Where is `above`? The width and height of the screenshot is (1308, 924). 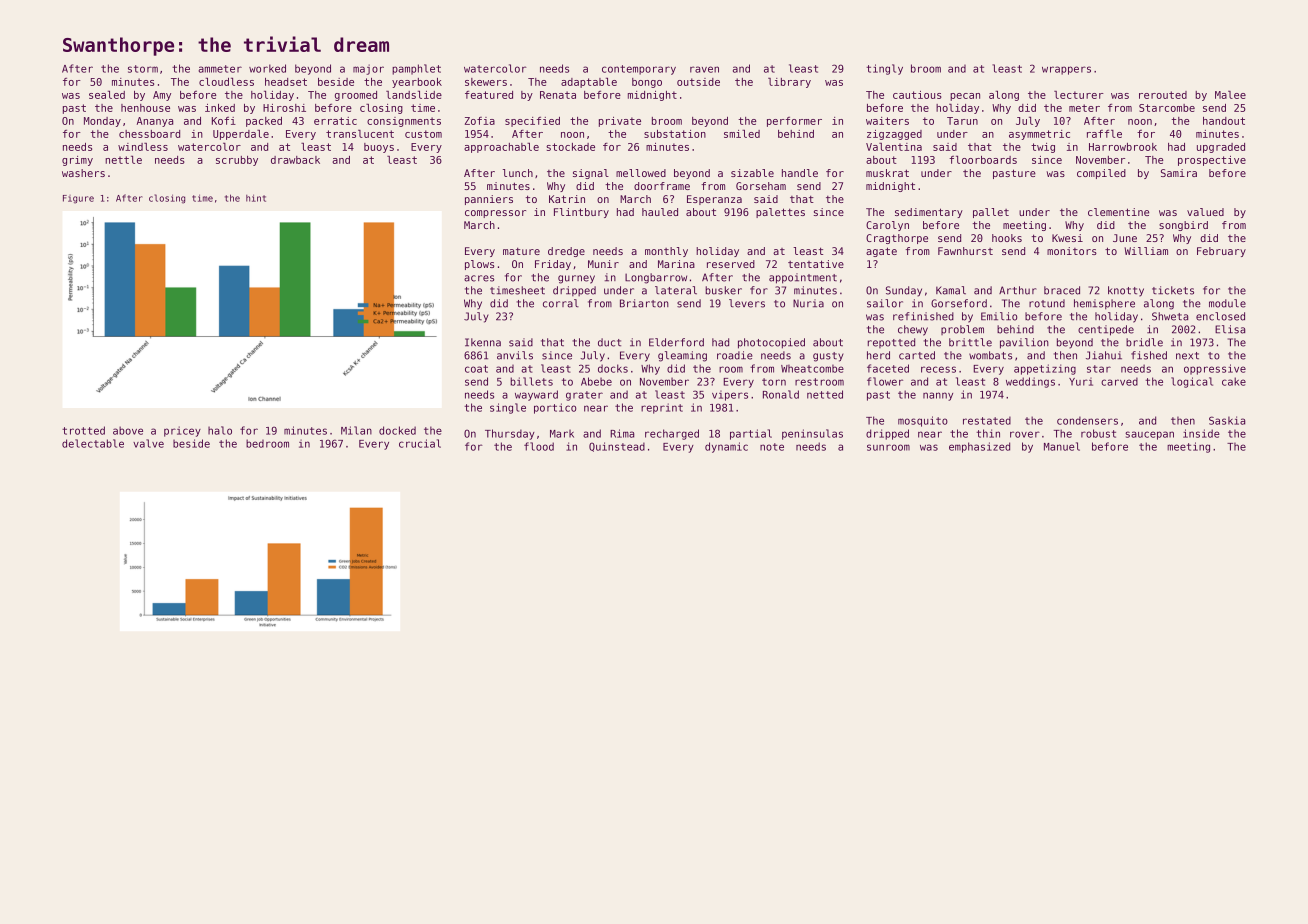
above is located at coordinates (128, 430).
